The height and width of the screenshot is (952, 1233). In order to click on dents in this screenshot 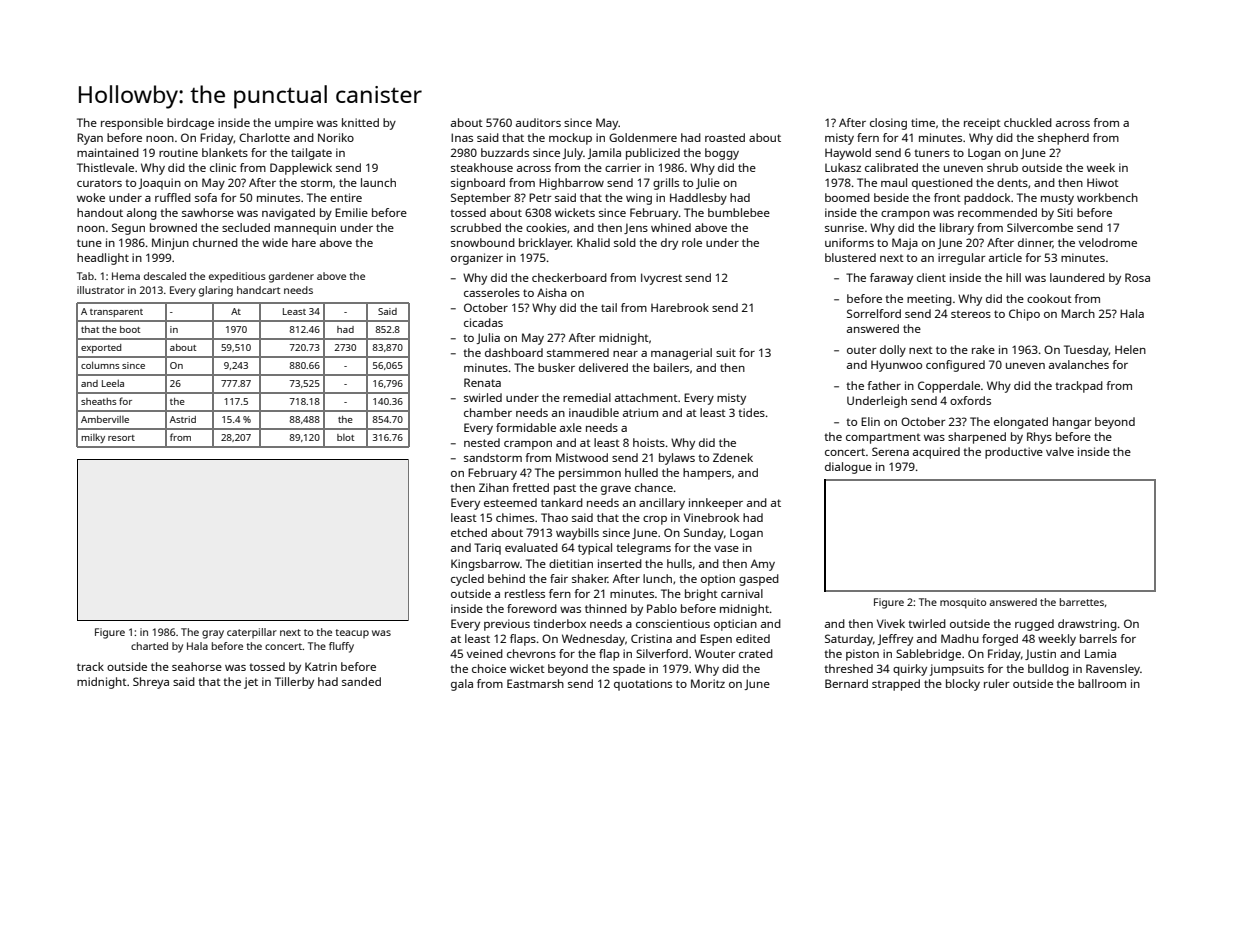, I will do `click(1012, 182)`.
